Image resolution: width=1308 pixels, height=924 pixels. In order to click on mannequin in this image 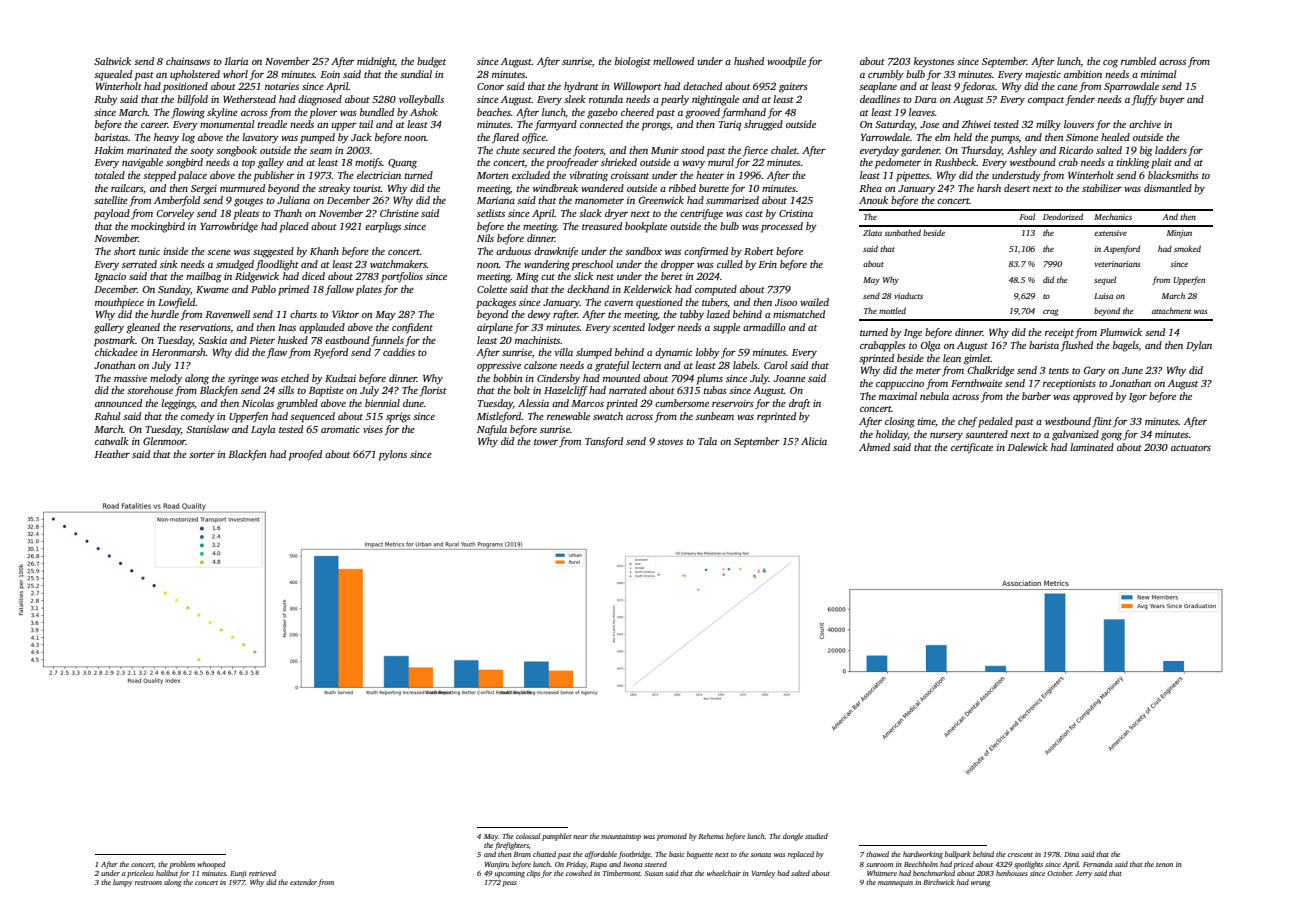, I will do `click(895, 883)`.
